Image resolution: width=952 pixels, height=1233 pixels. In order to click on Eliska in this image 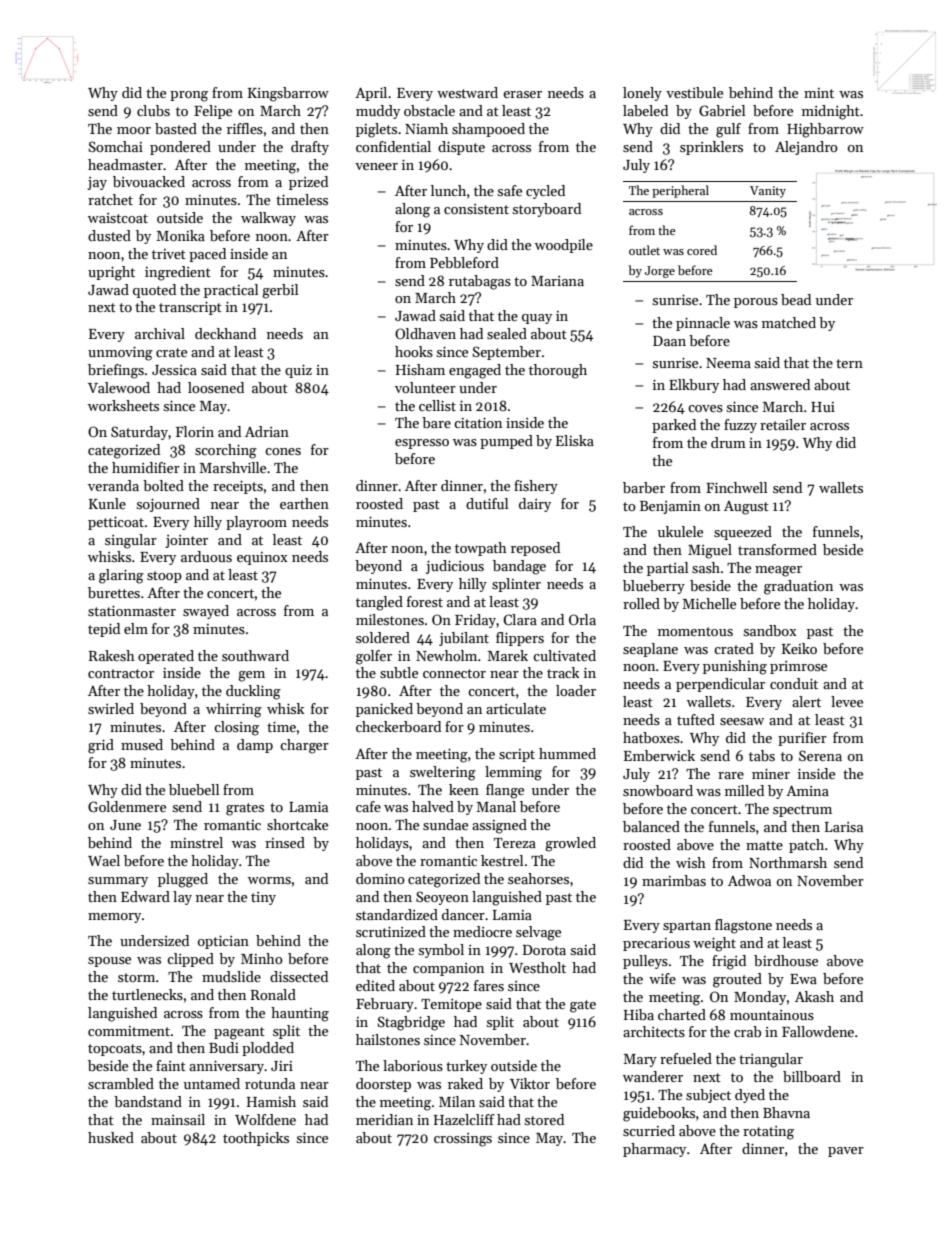, I will do `click(575, 440)`.
